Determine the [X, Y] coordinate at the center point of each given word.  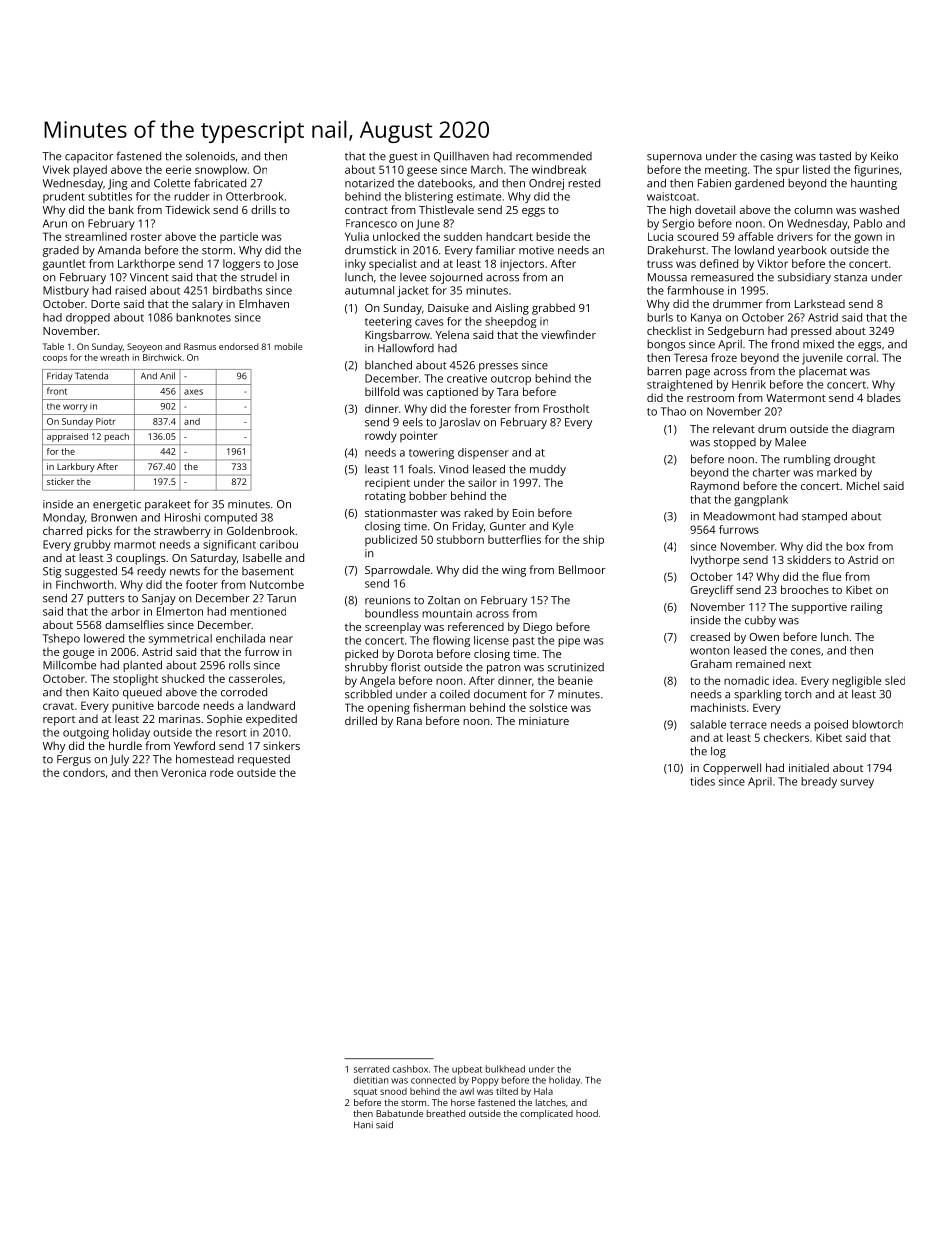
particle [239, 237]
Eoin [523, 513]
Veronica [183, 772]
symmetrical [180, 639]
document [500, 694]
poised [831, 725]
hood [587, 1113]
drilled [361, 720]
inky [355, 265]
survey [857, 783]
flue [831, 576]
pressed [811, 332]
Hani [363, 1125]
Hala [543, 1091]
